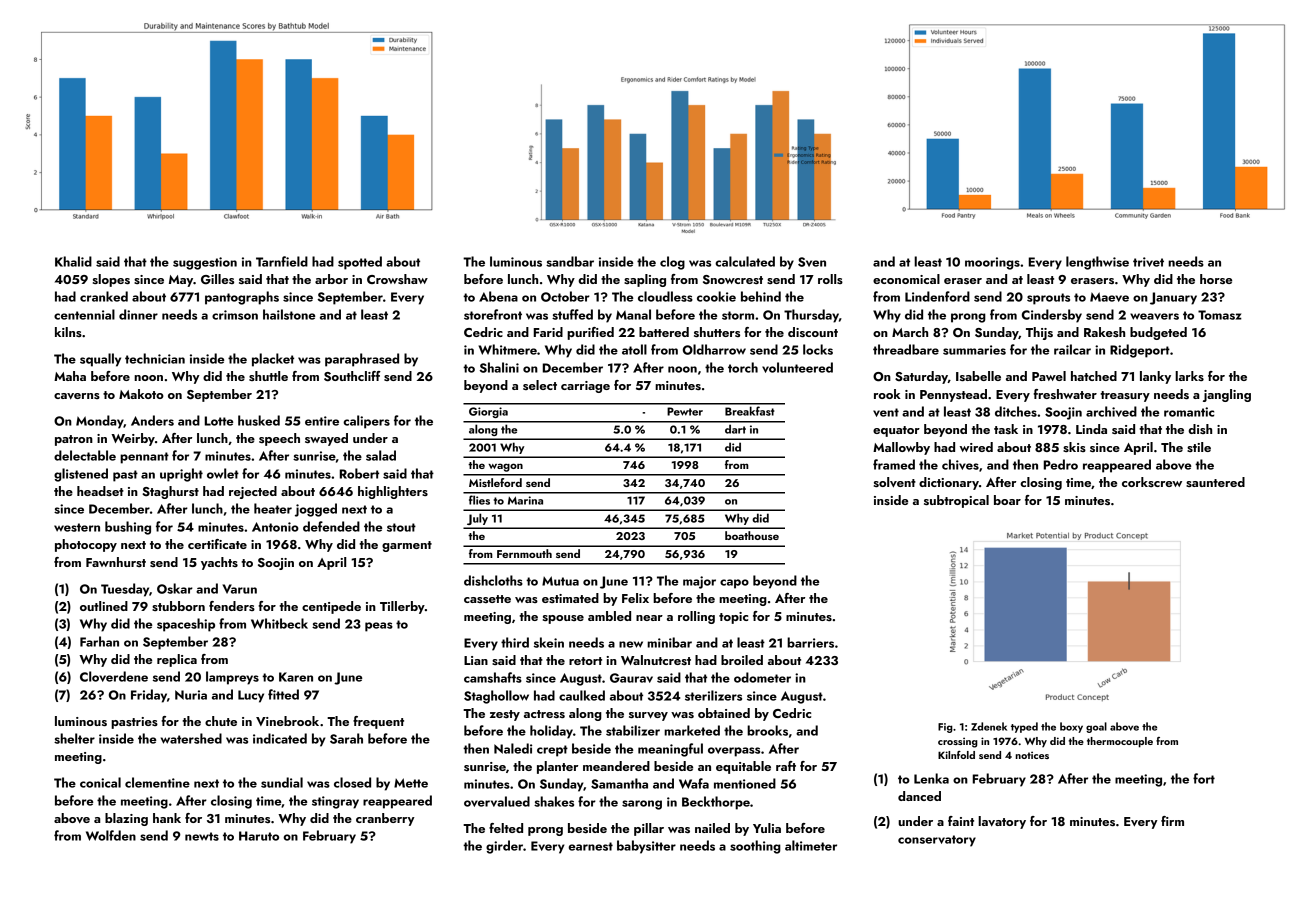 The width and height of the screenshot is (1308, 924). What do you see at coordinates (810, 642) in the screenshot?
I see `barriers` at bounding box center [810, 642].
